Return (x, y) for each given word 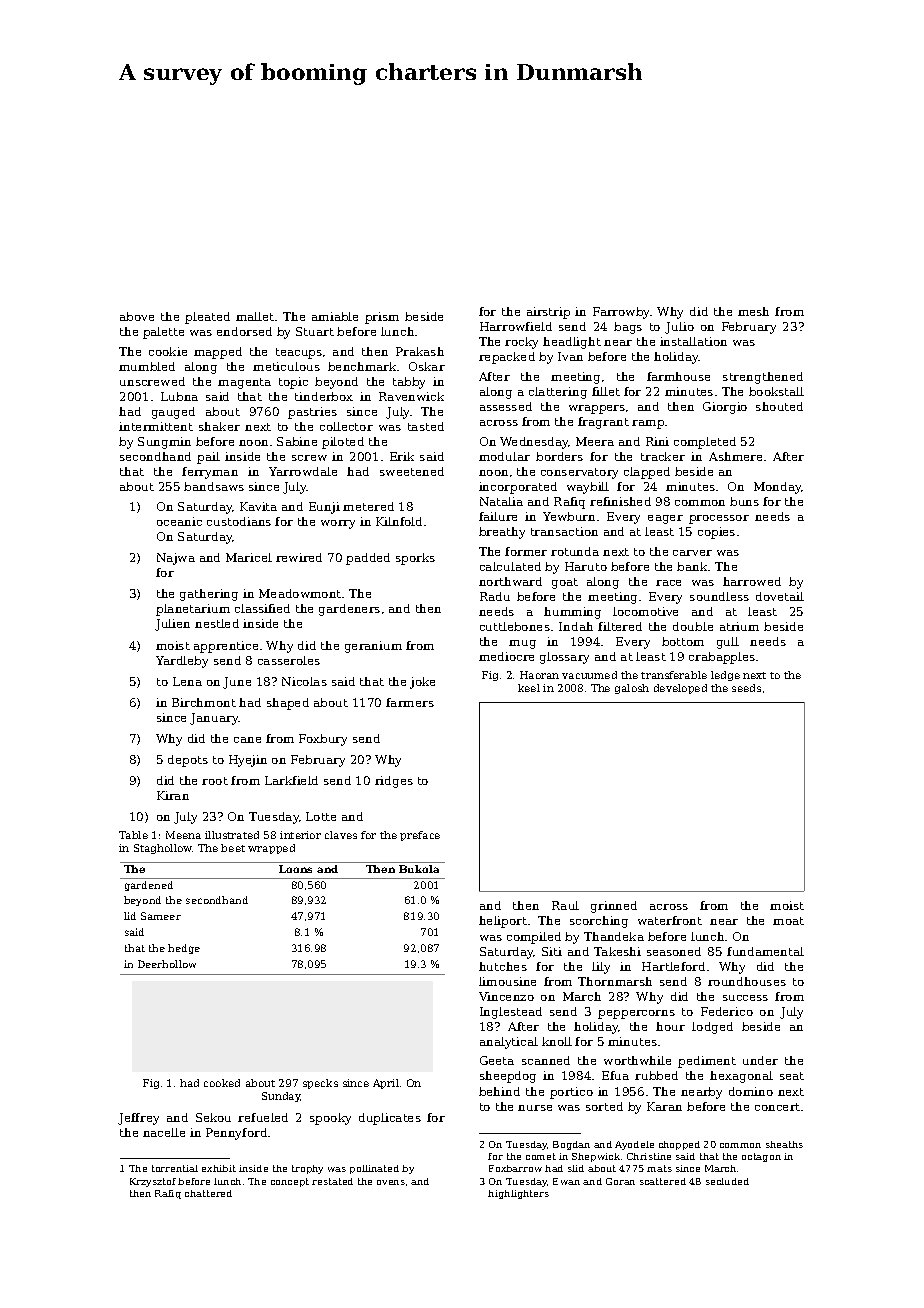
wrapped (271, 849)
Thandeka (614, 936)
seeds (746, 688)
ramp (648, 424)
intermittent (156, 426)
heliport (503, 922)
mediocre (506, 656)
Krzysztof (153, 1182)
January (214, 719)
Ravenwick (411, 396)
